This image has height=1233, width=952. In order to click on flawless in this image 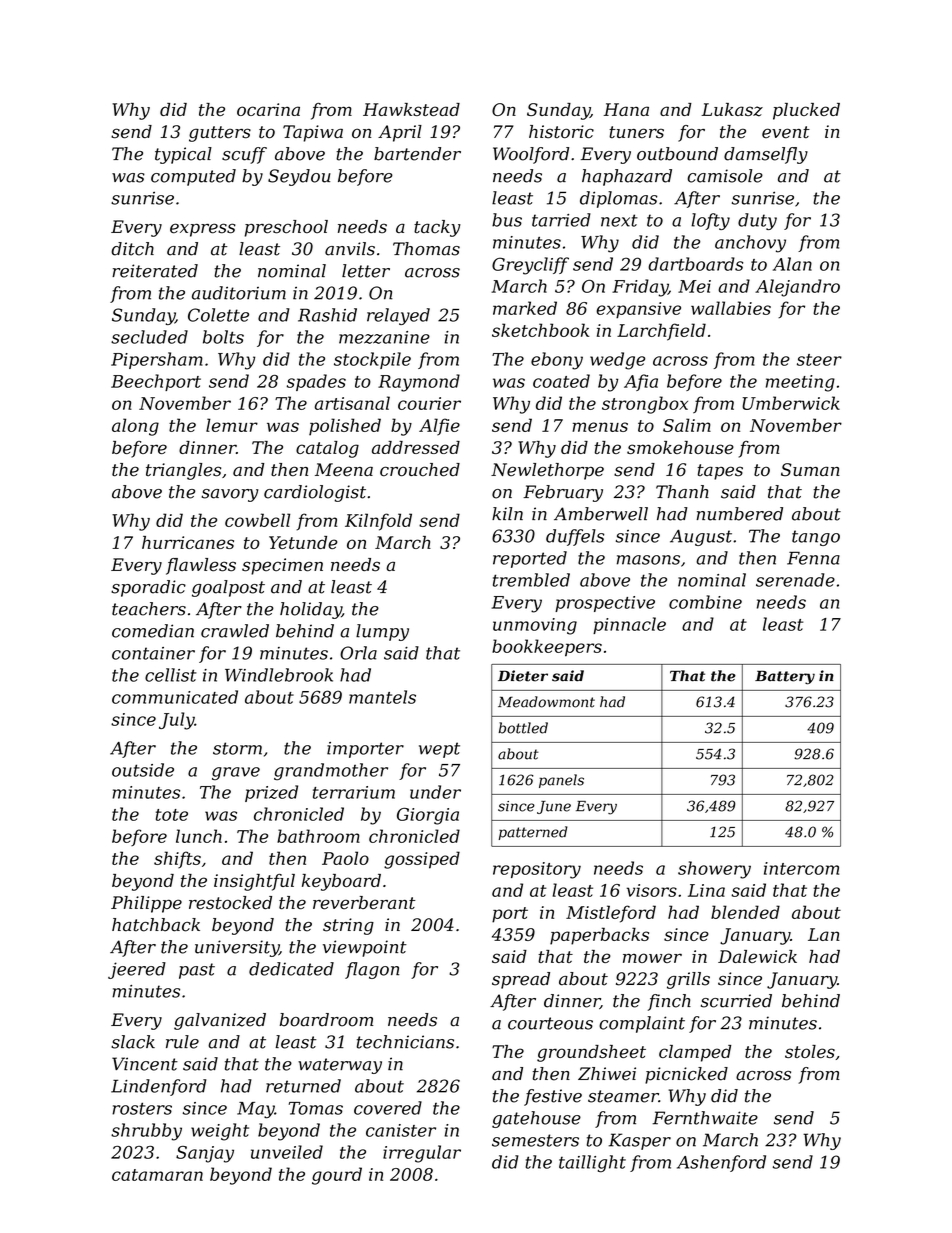, I will do `click(201, 566)`.
